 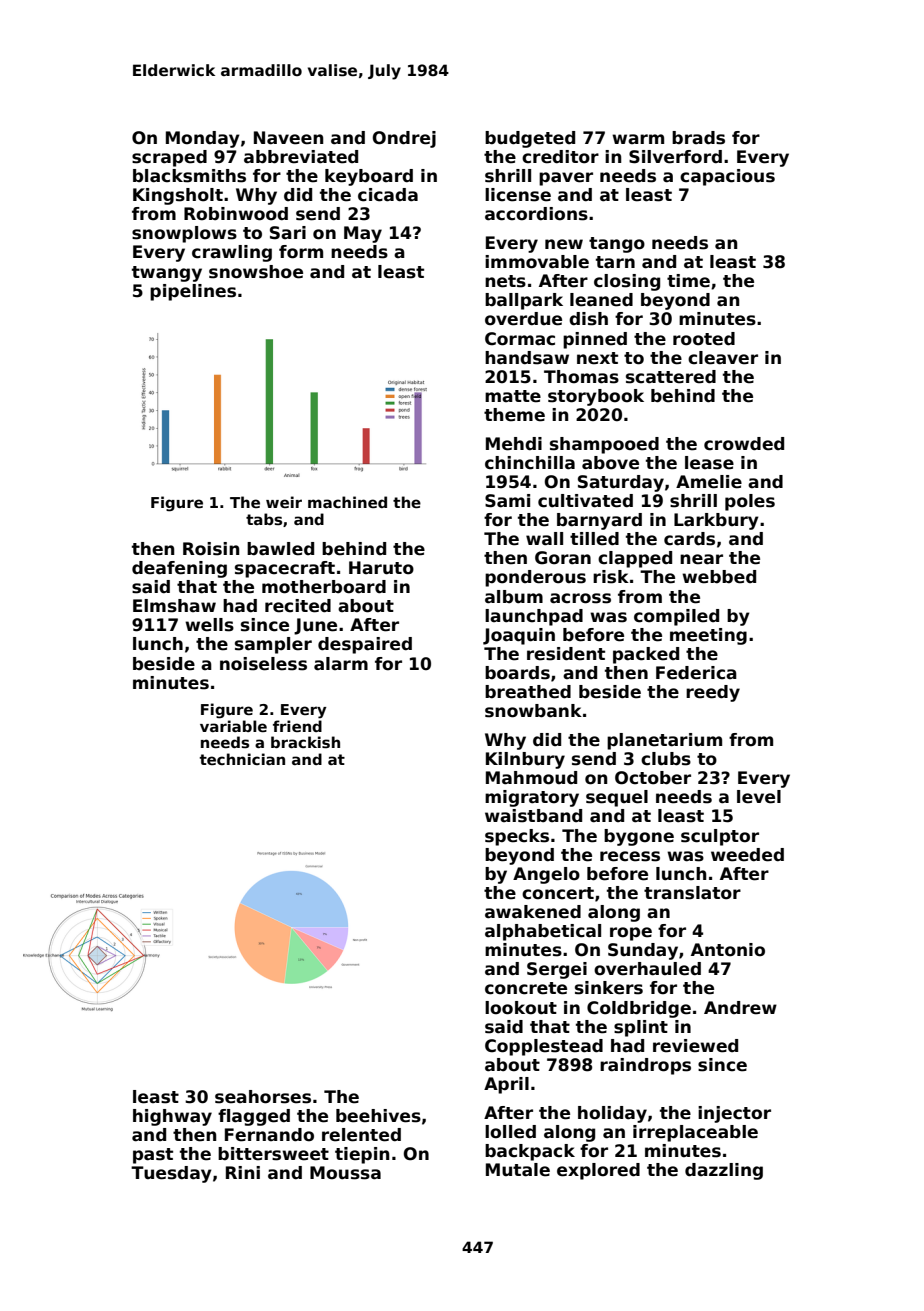 I want to click on dazzling, so click(x=724, y=1171).
